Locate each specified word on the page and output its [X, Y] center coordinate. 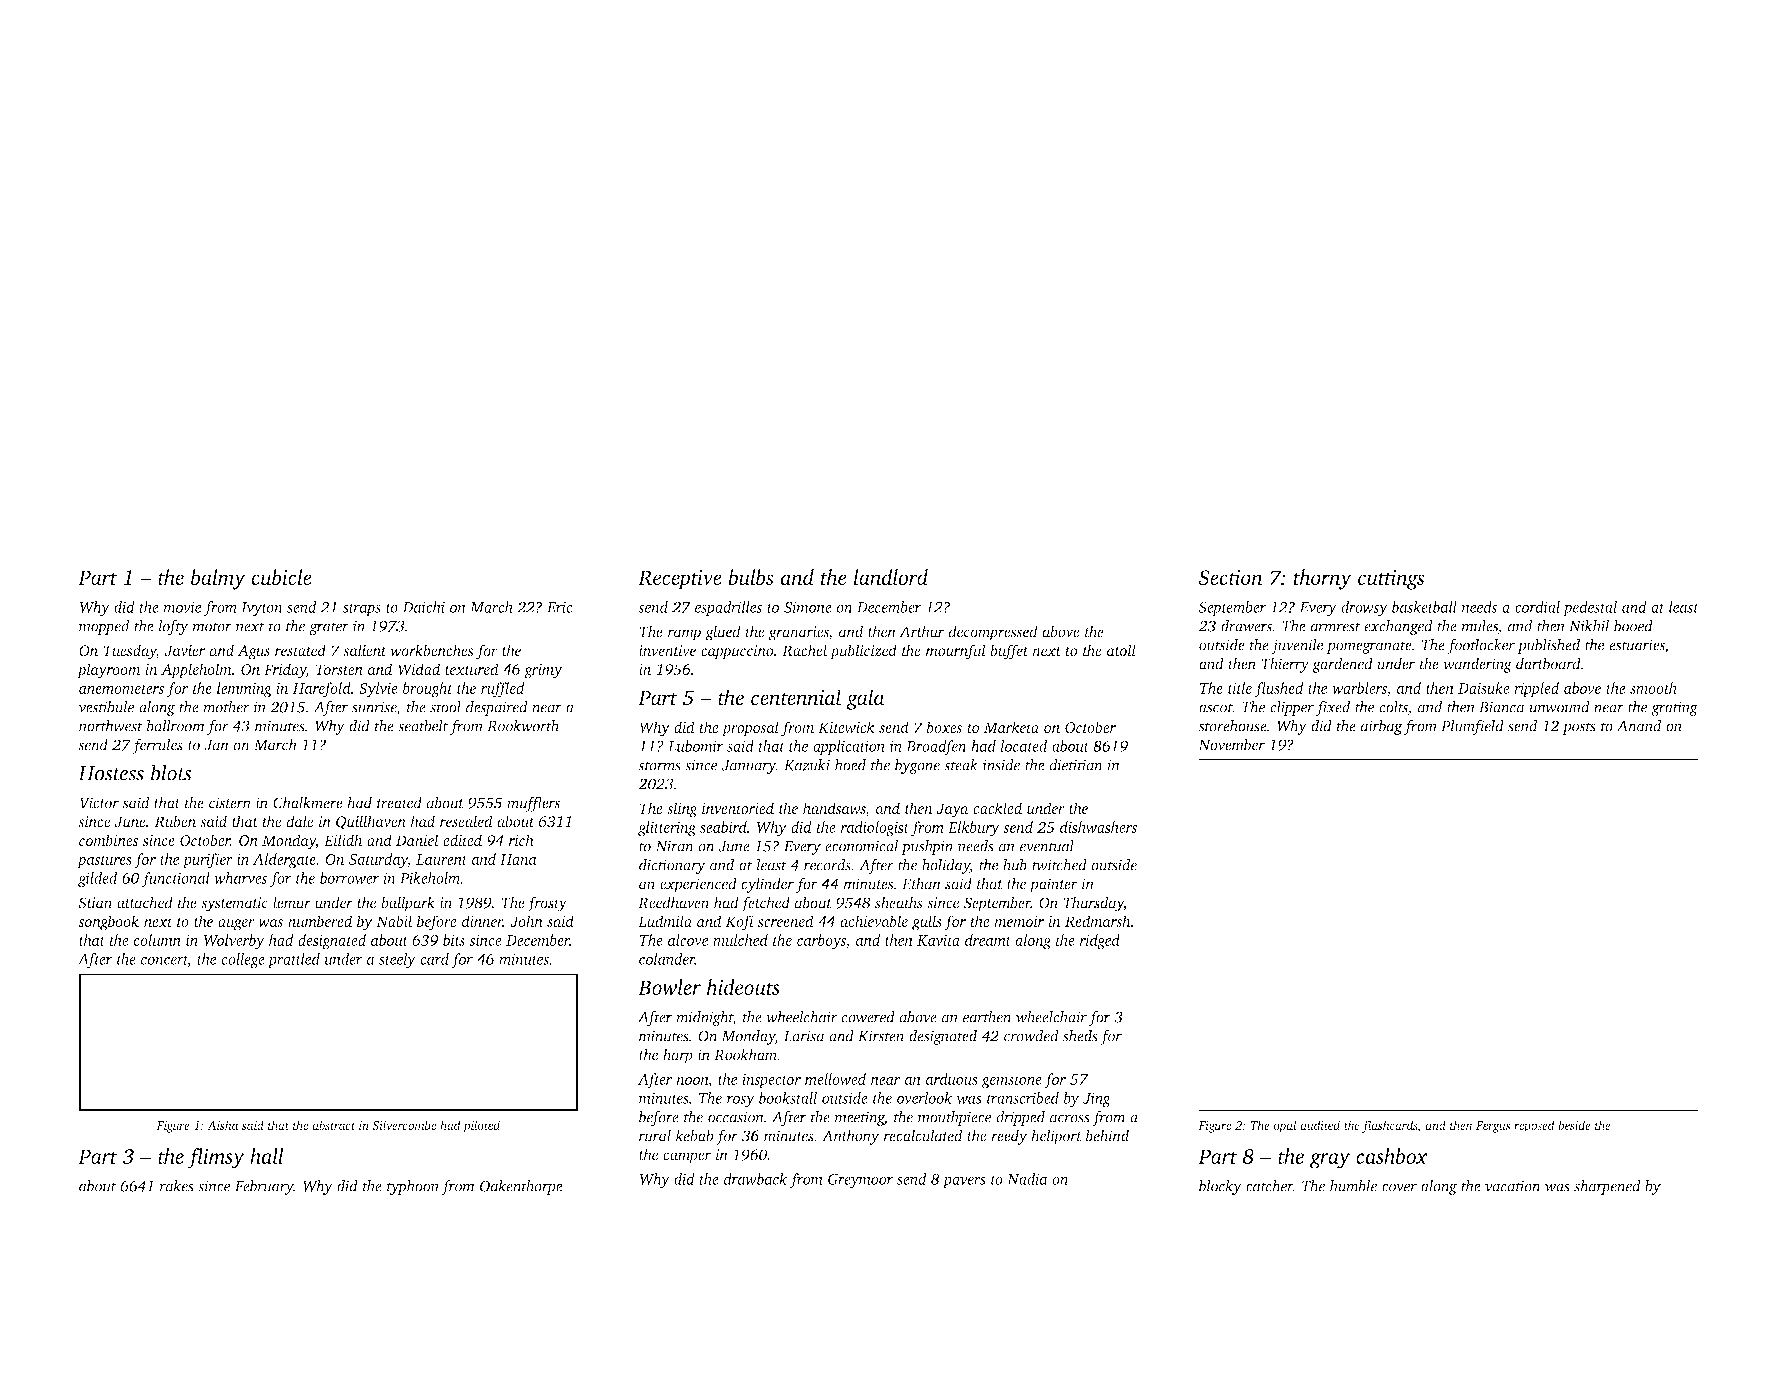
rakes [177, 1186]
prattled [293, 960]
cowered [868, 1017]
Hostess [111, 773]
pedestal [1590, 608]
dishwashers [1098, 827]
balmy [218, 579]
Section [1230, 577]
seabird [723, 827]
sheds [1080, 1036]
